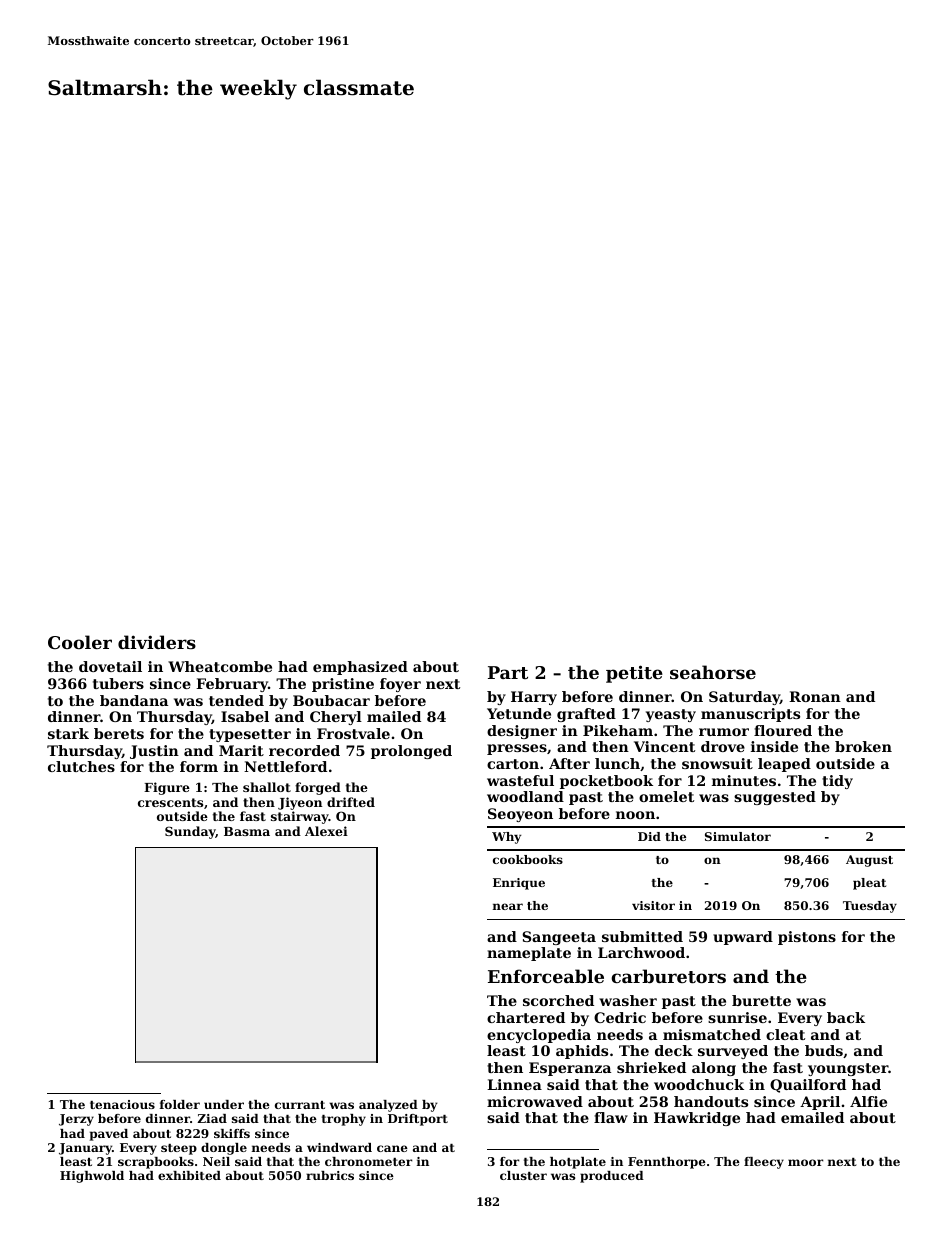 This screenshot has height=1233, width=952. I want to click on broken, so click(863, 746).
